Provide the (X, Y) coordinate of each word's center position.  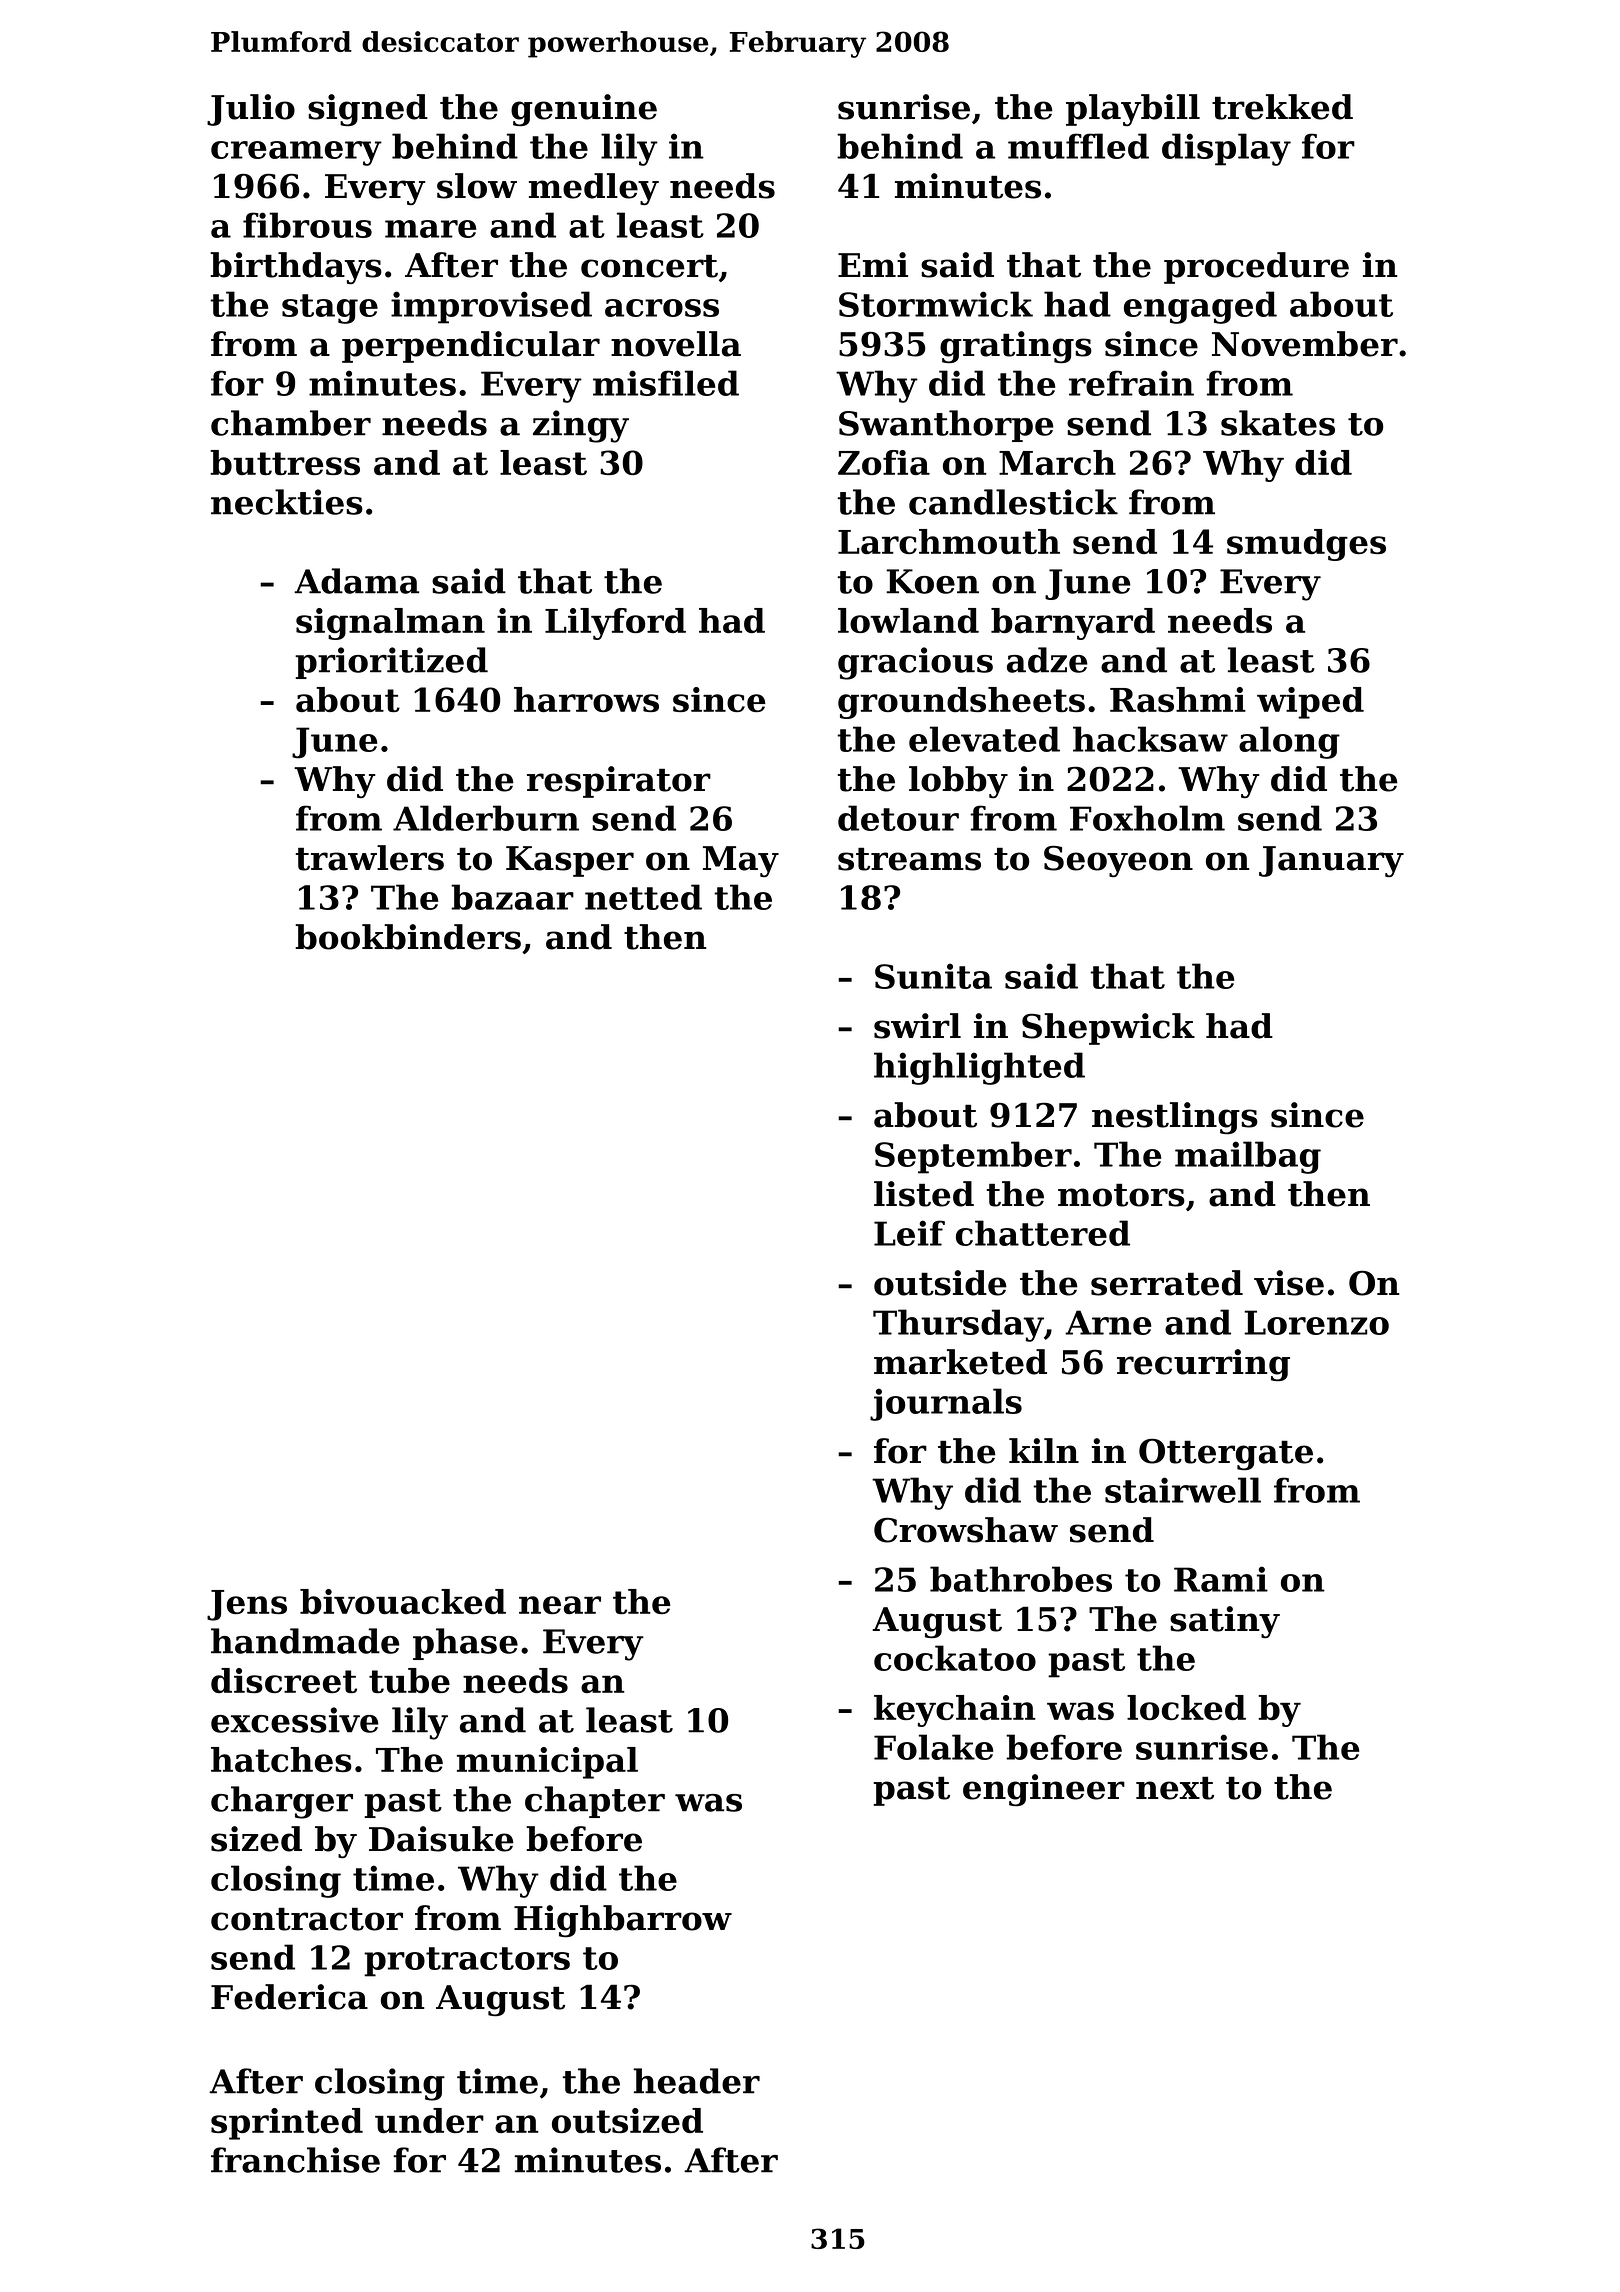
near (560, 1605)
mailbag (1248, 1157)
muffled (1078, 146)
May (741, 861)
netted (643, 897)
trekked (1282, 107)
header (696, 2081)
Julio (251, 110)
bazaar (512, 897)
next (1175, 1788)
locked (1186, 1707)
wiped (1310, 703)
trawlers (370, 858)
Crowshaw (966, 1530)
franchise (295, 2160)
